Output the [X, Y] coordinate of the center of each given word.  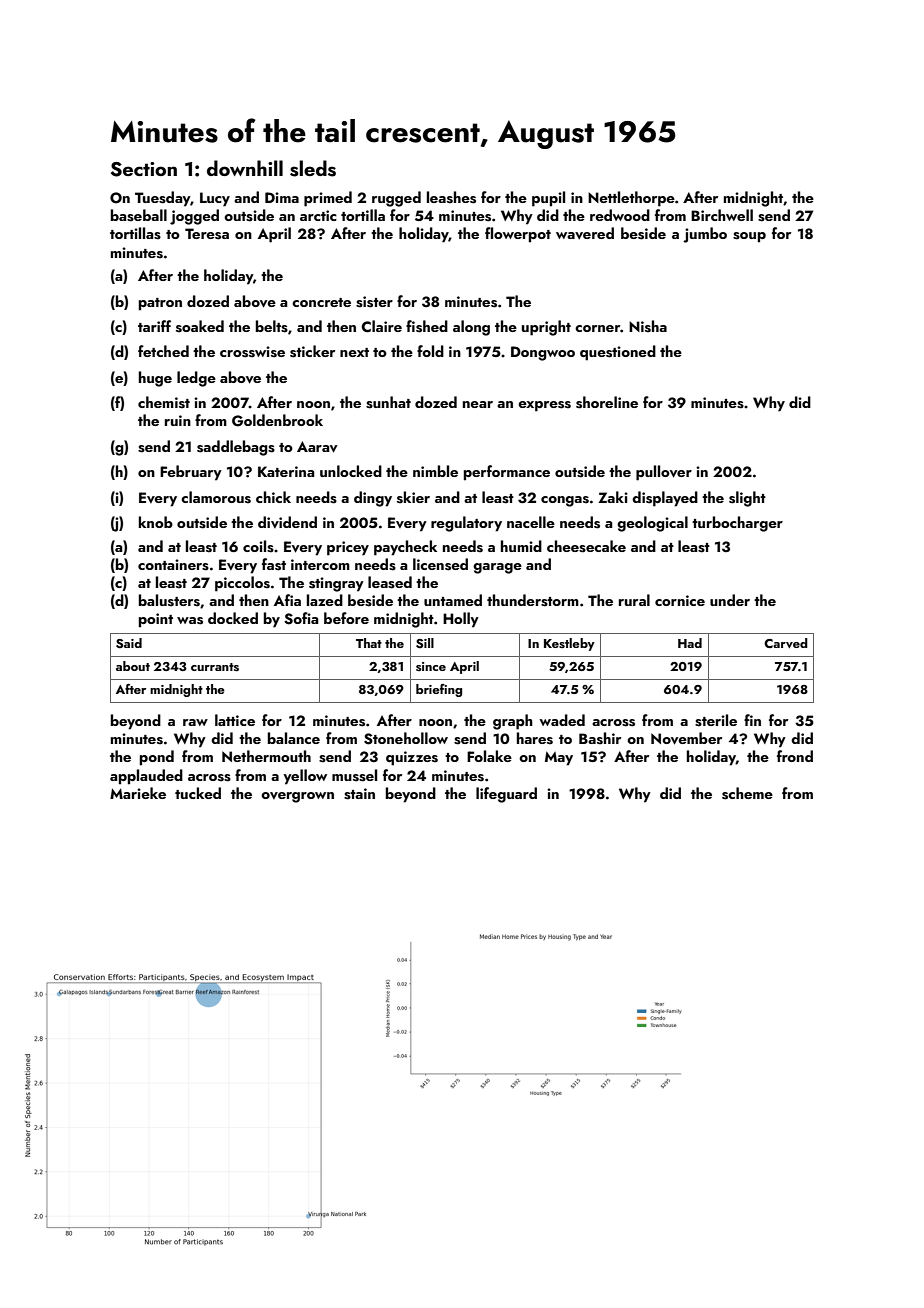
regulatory [466, 524]
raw [195, 722]
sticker [312, 351]
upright [546, 328]
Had [690, 643]
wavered [585, 233]
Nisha [648, 326]
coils [258, 546]
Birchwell [722, 215]
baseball [139, 215]
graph [513, 722]
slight [747, 499]
